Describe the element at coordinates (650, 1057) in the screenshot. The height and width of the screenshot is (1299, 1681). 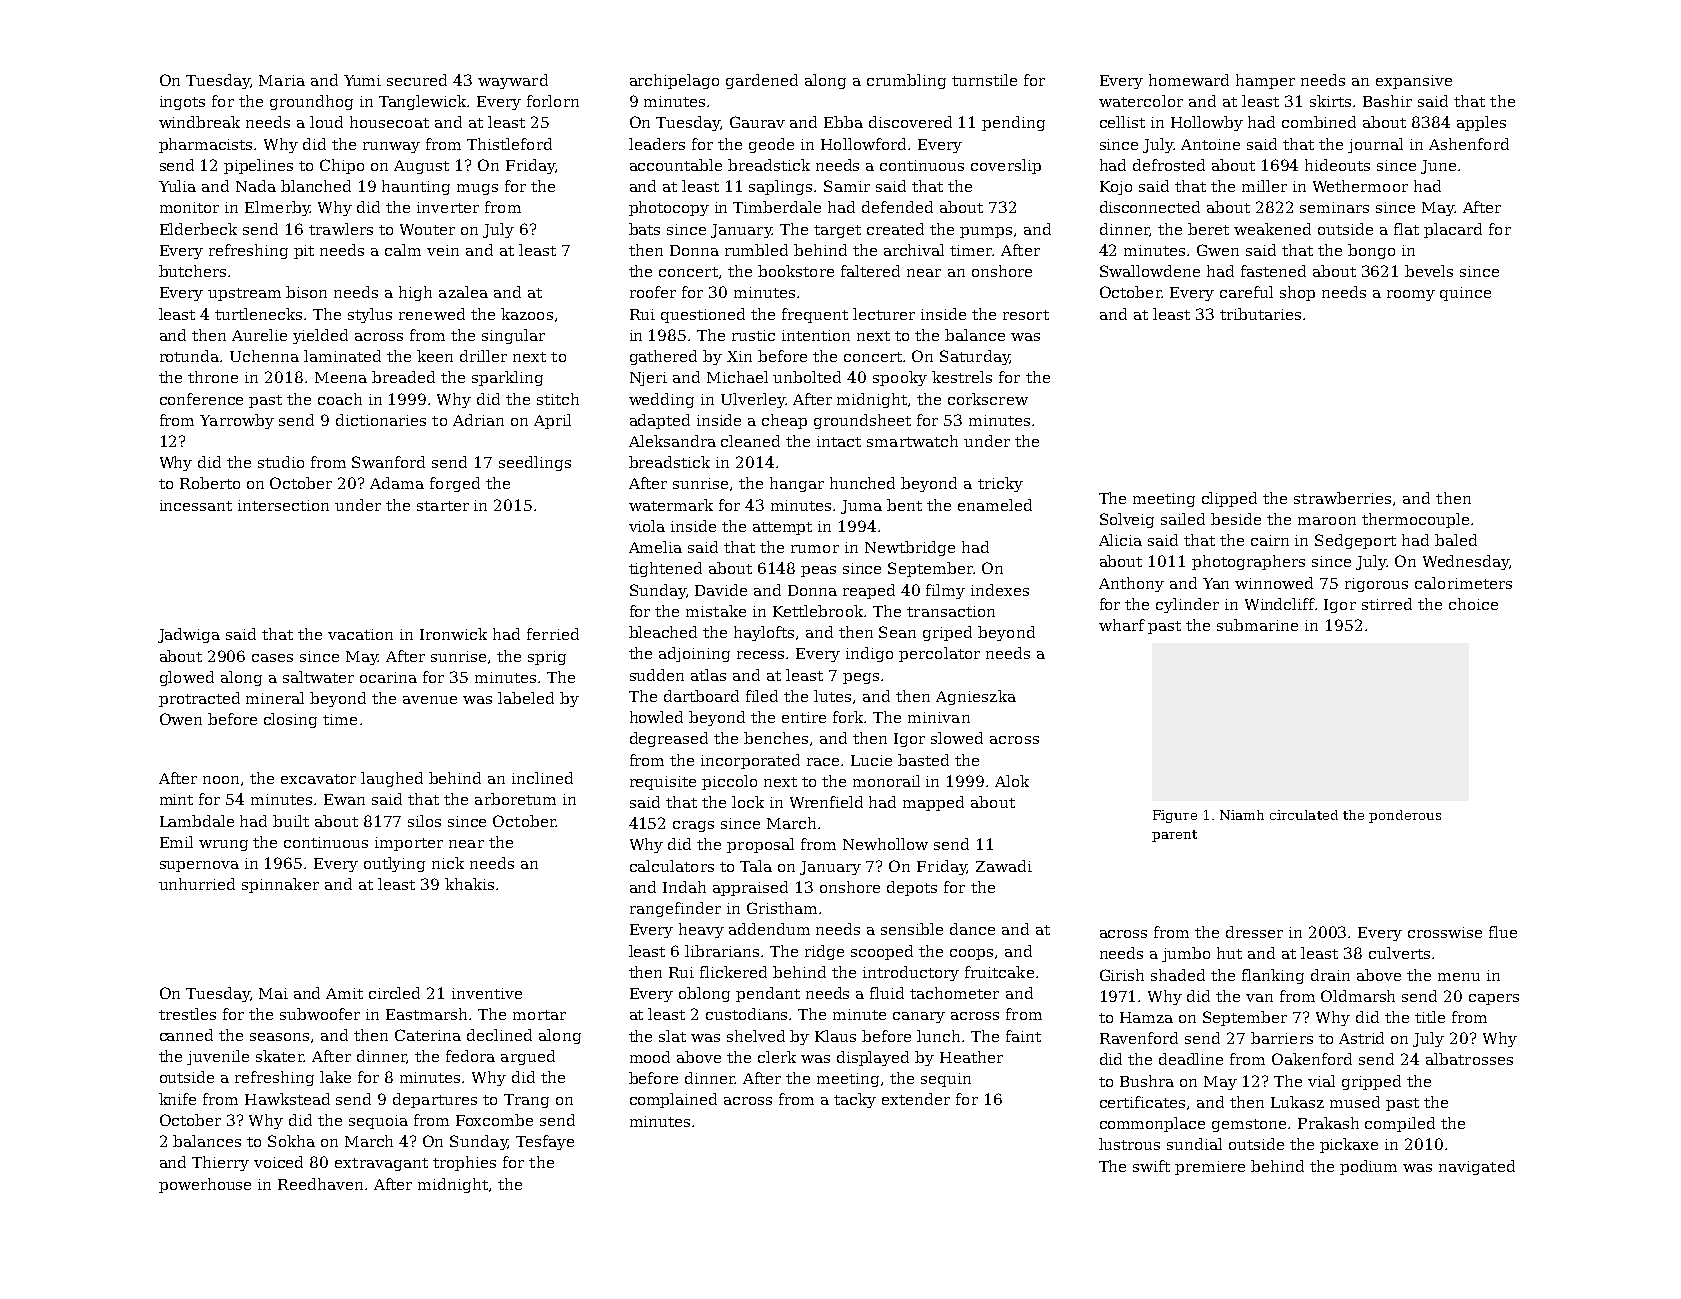
I see `mood` at that location.
